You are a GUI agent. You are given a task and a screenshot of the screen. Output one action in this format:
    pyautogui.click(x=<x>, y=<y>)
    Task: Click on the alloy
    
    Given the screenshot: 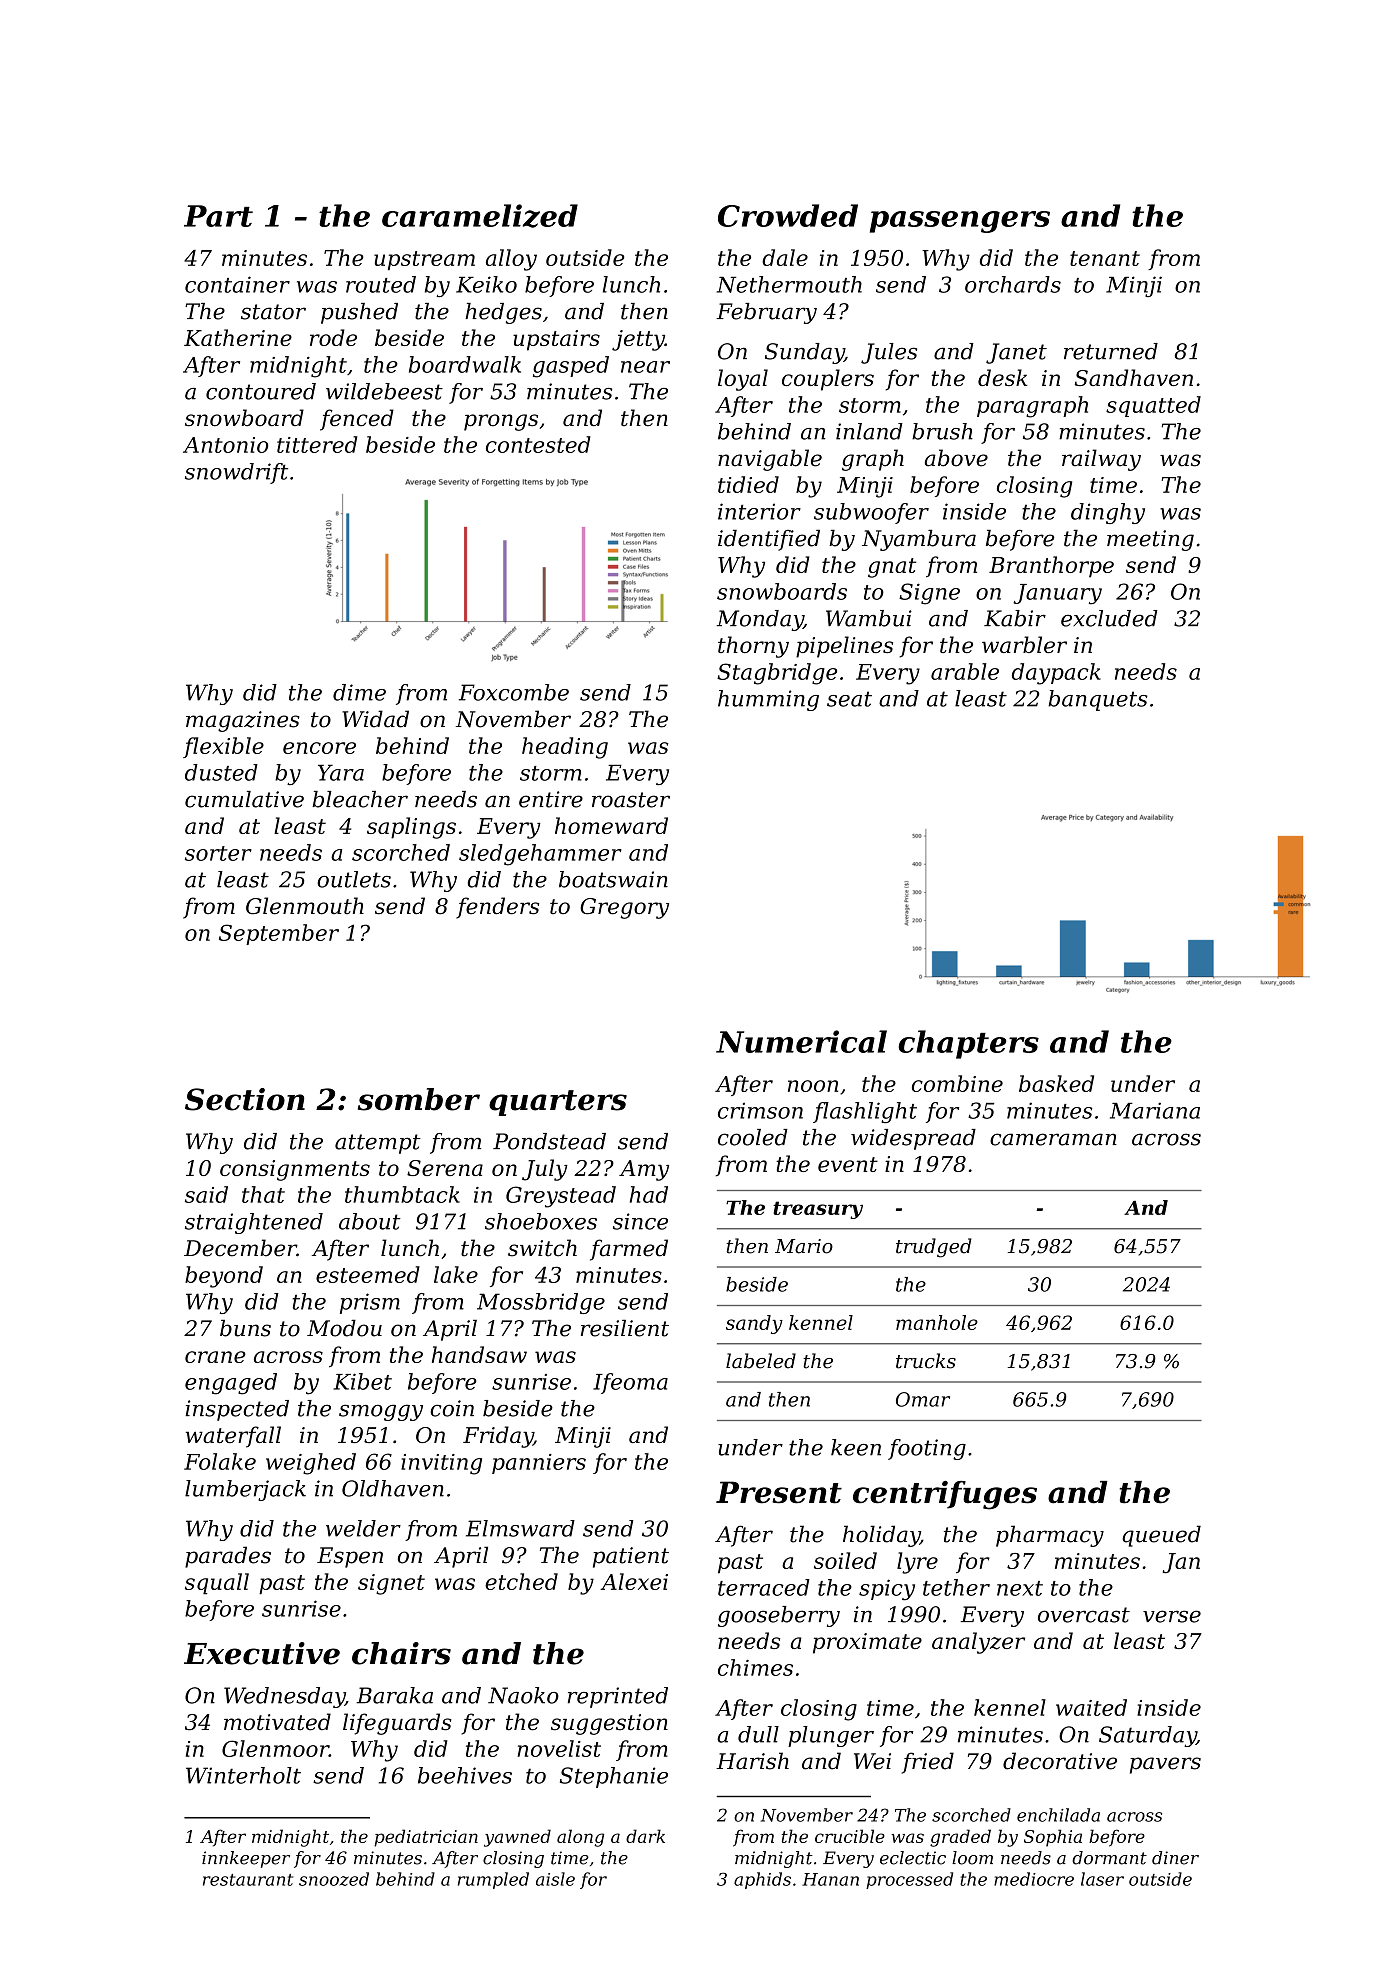 What is the action you would take?
    pyautogui.click(x=511, y=260)
